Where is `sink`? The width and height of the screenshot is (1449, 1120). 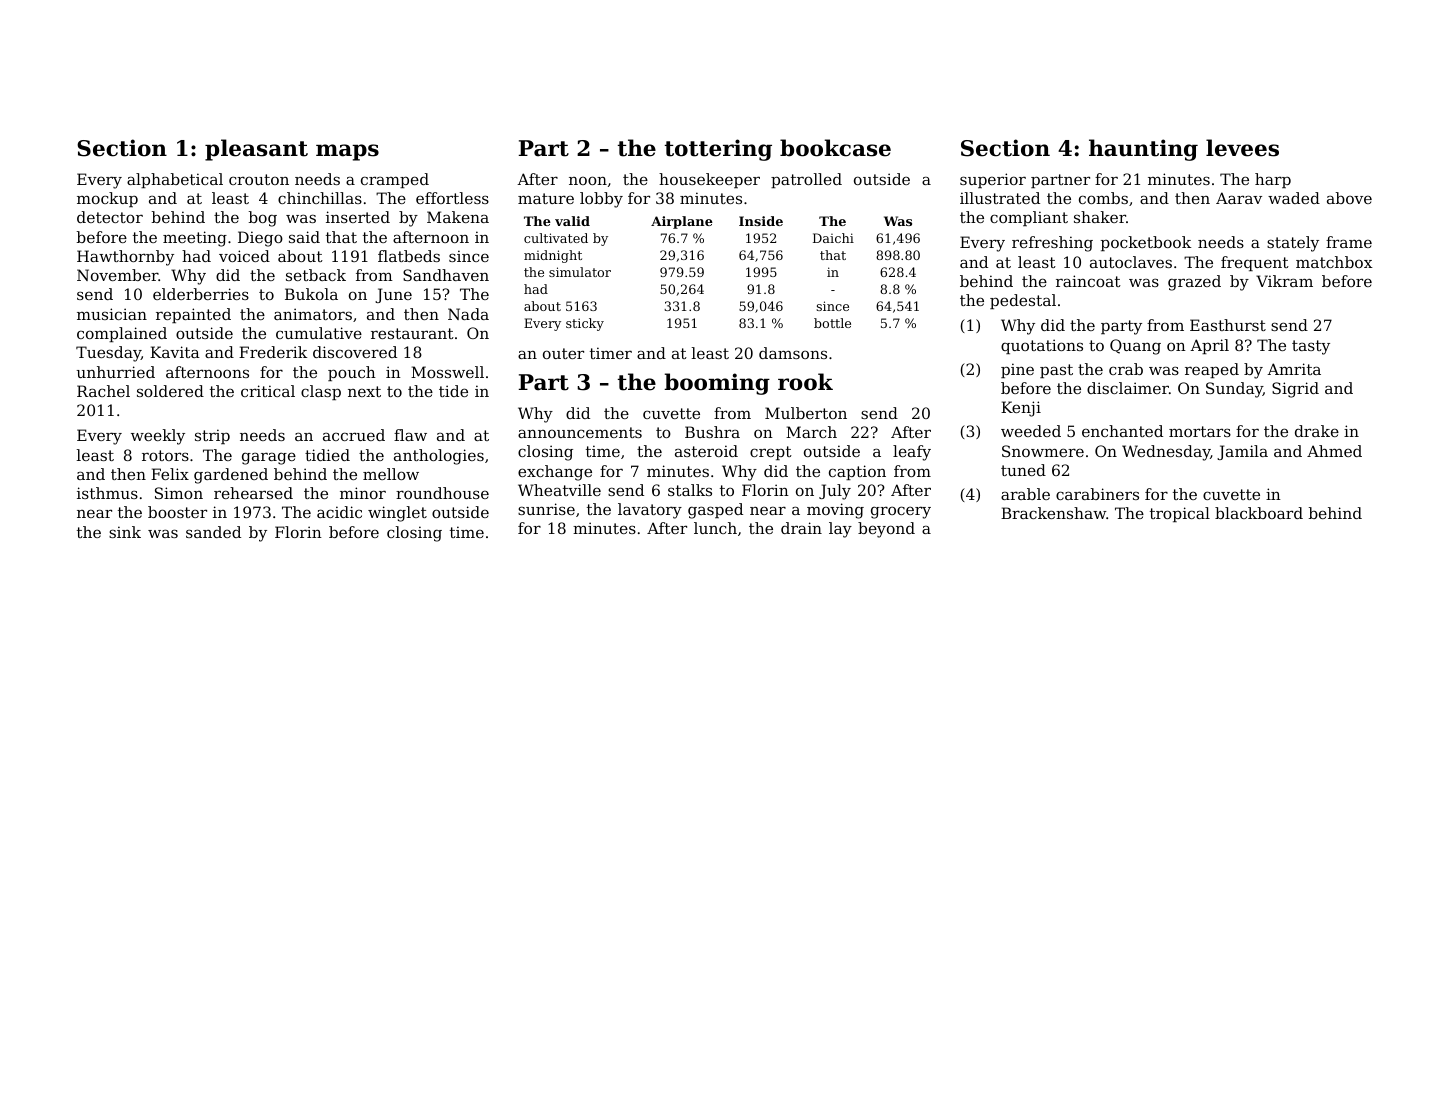 sink is located at coordinates (125, 532).
